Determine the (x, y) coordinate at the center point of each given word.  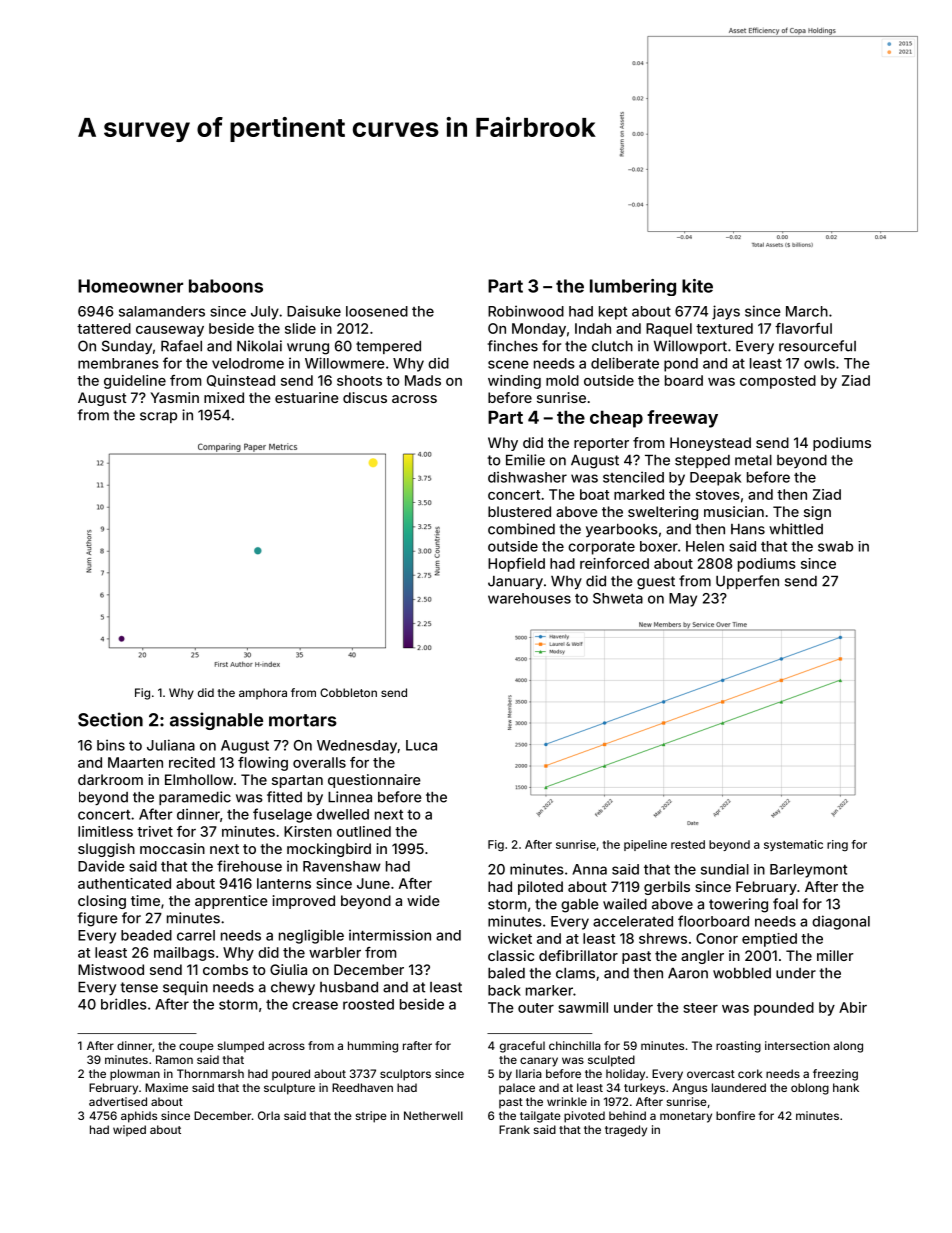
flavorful (803, 328)
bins (111, 745)
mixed (224, 397)
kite (697, 286)
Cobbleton (348, 692)
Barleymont (808, 871)
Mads (423, 380)
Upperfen (747, 582)
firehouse (249, 866)
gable (579, 906)
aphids (139, 1117)
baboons (226, 286)
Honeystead (710, 444)
